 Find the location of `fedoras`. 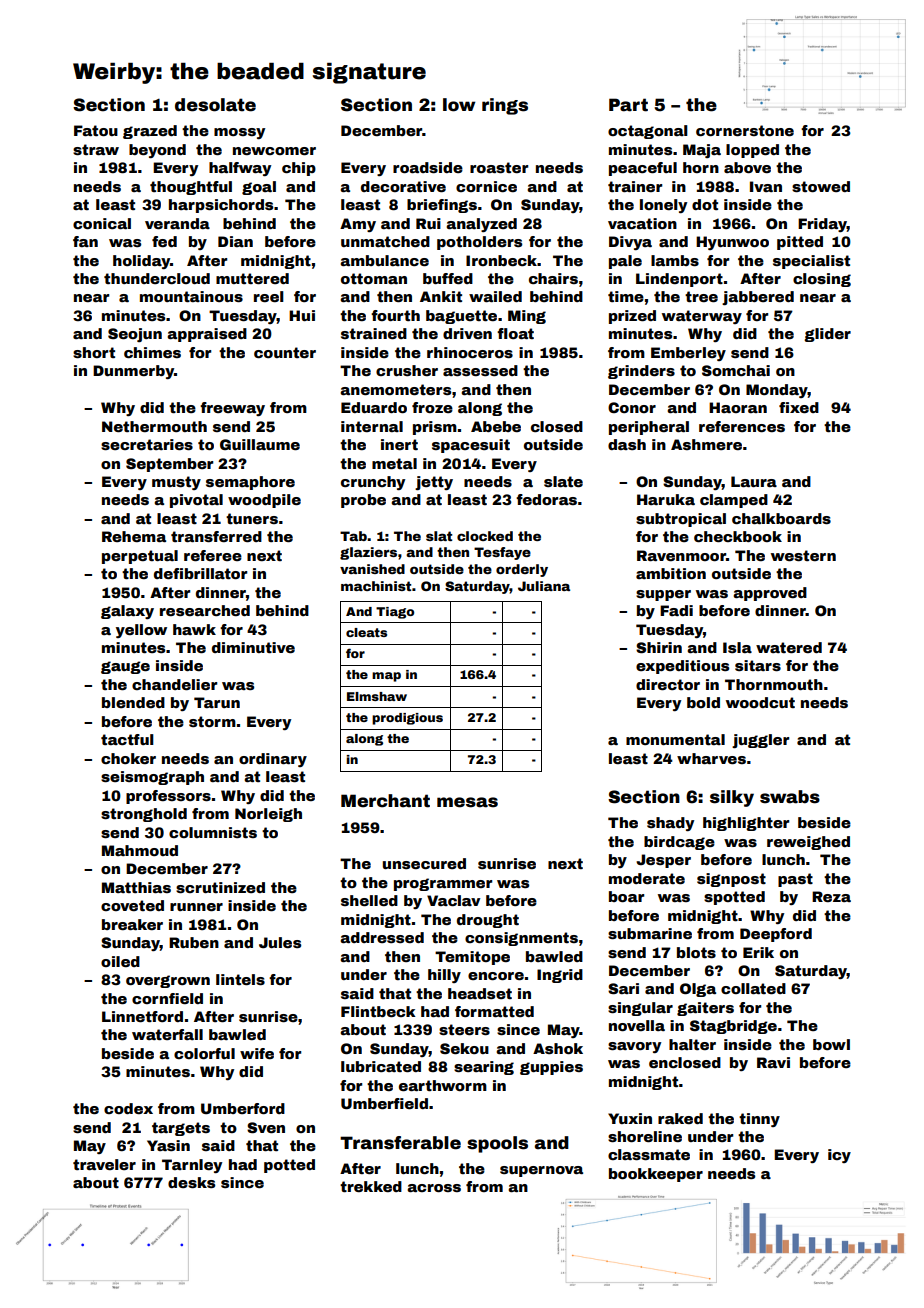

fedoras is located at coordinates (546, 499).
